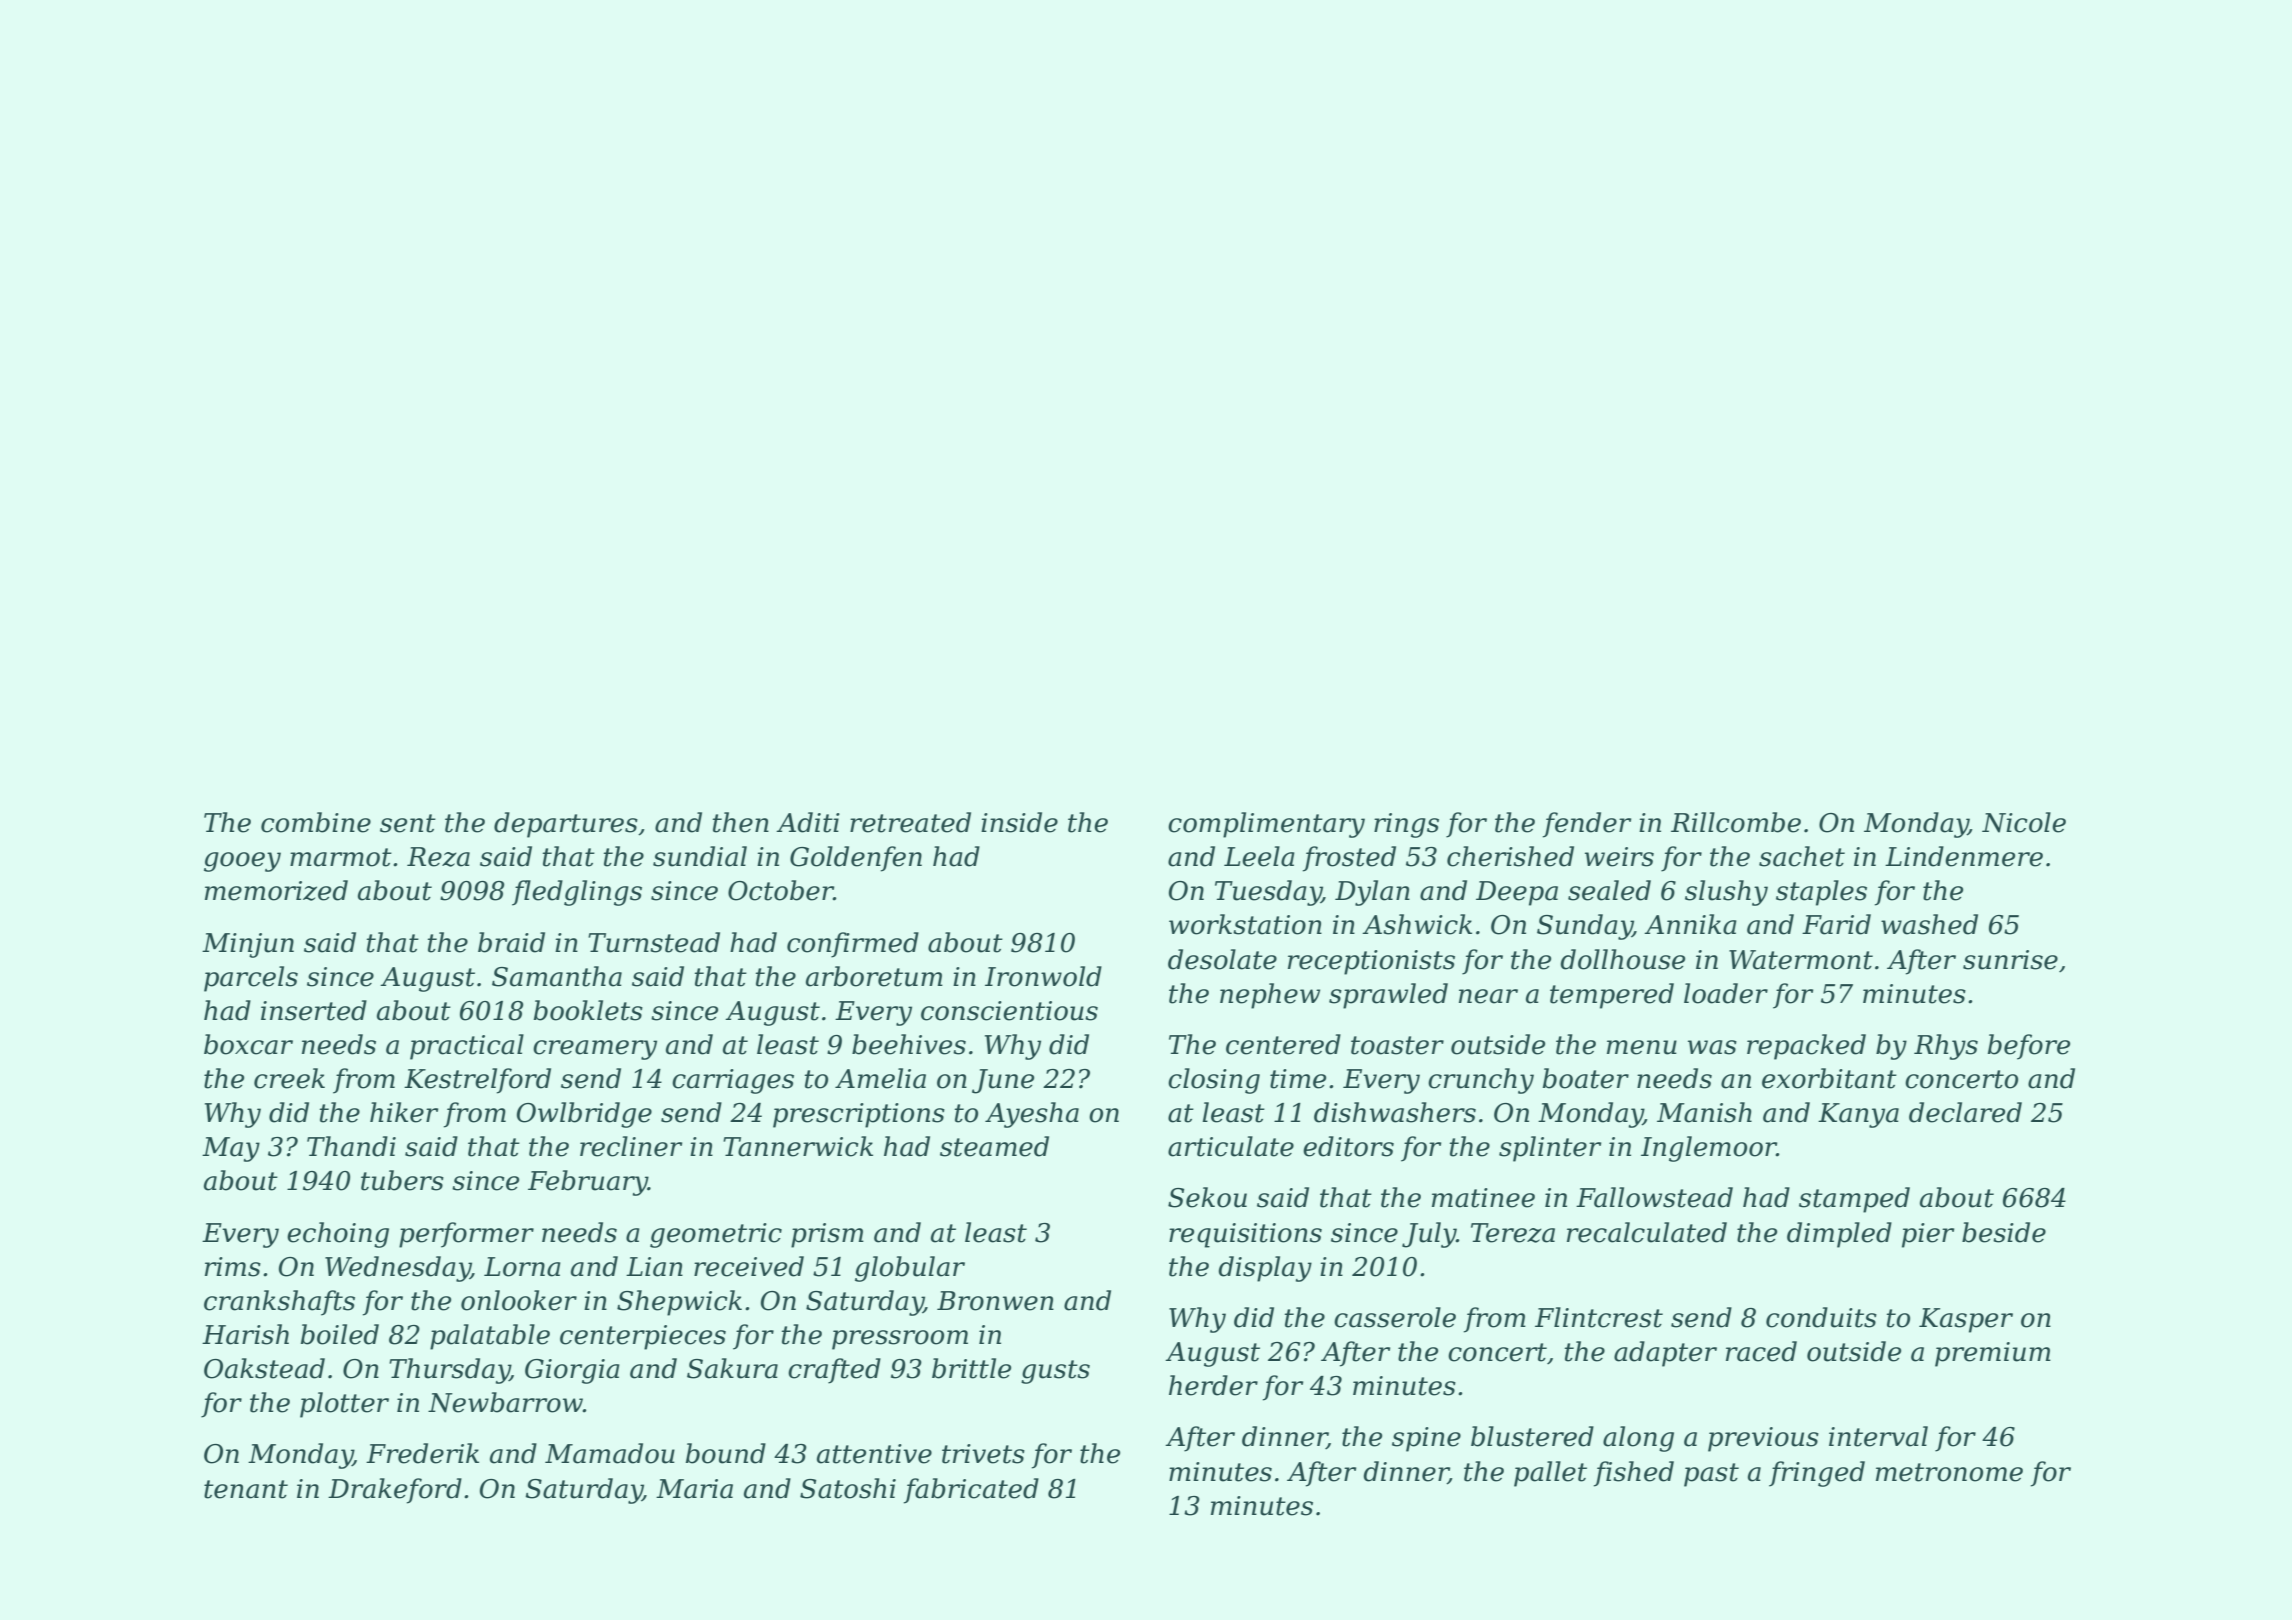  I want to click on creek, so click(289, 1078).
